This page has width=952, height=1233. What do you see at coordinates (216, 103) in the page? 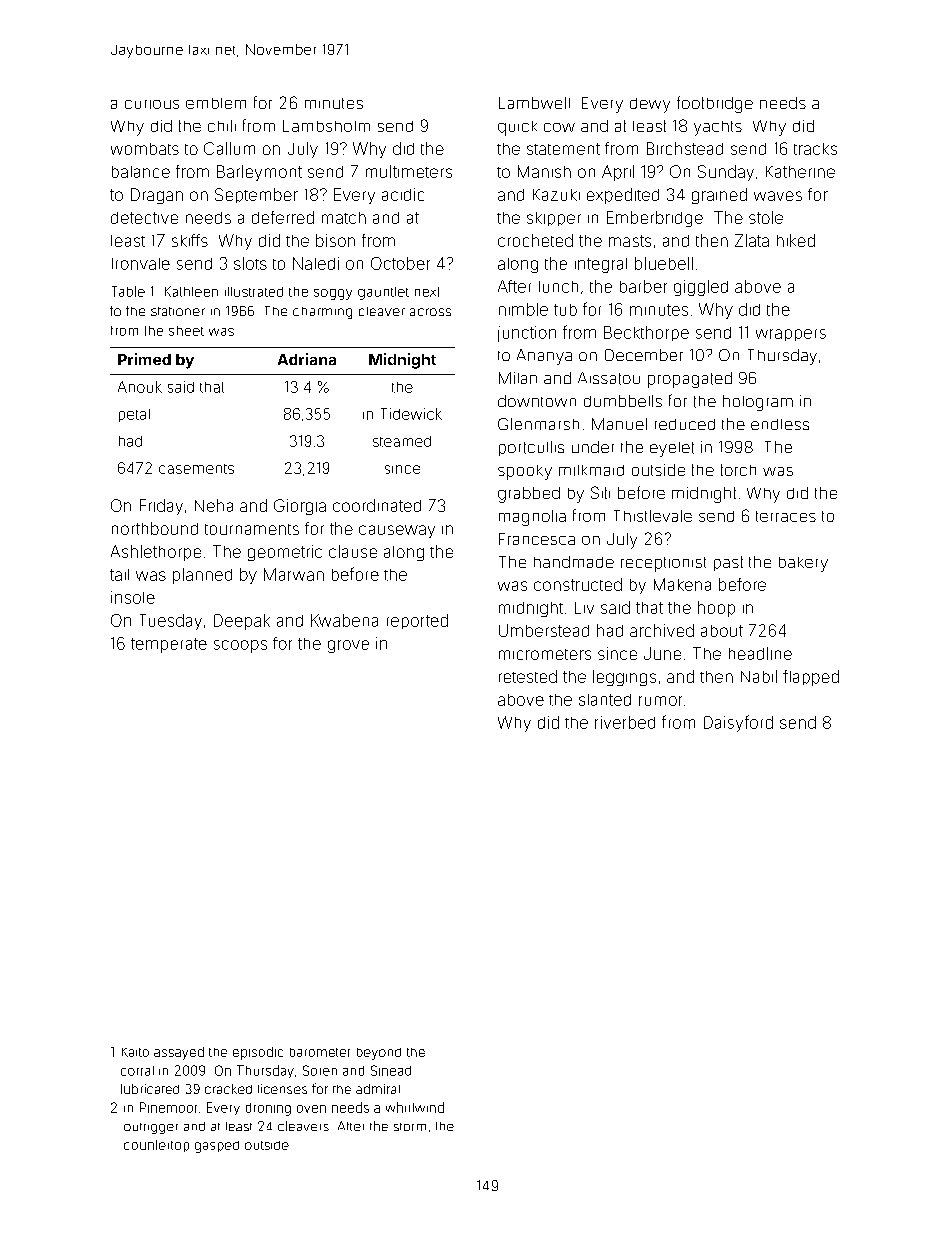
I see `emblem` at bounding box center [216, 103].
